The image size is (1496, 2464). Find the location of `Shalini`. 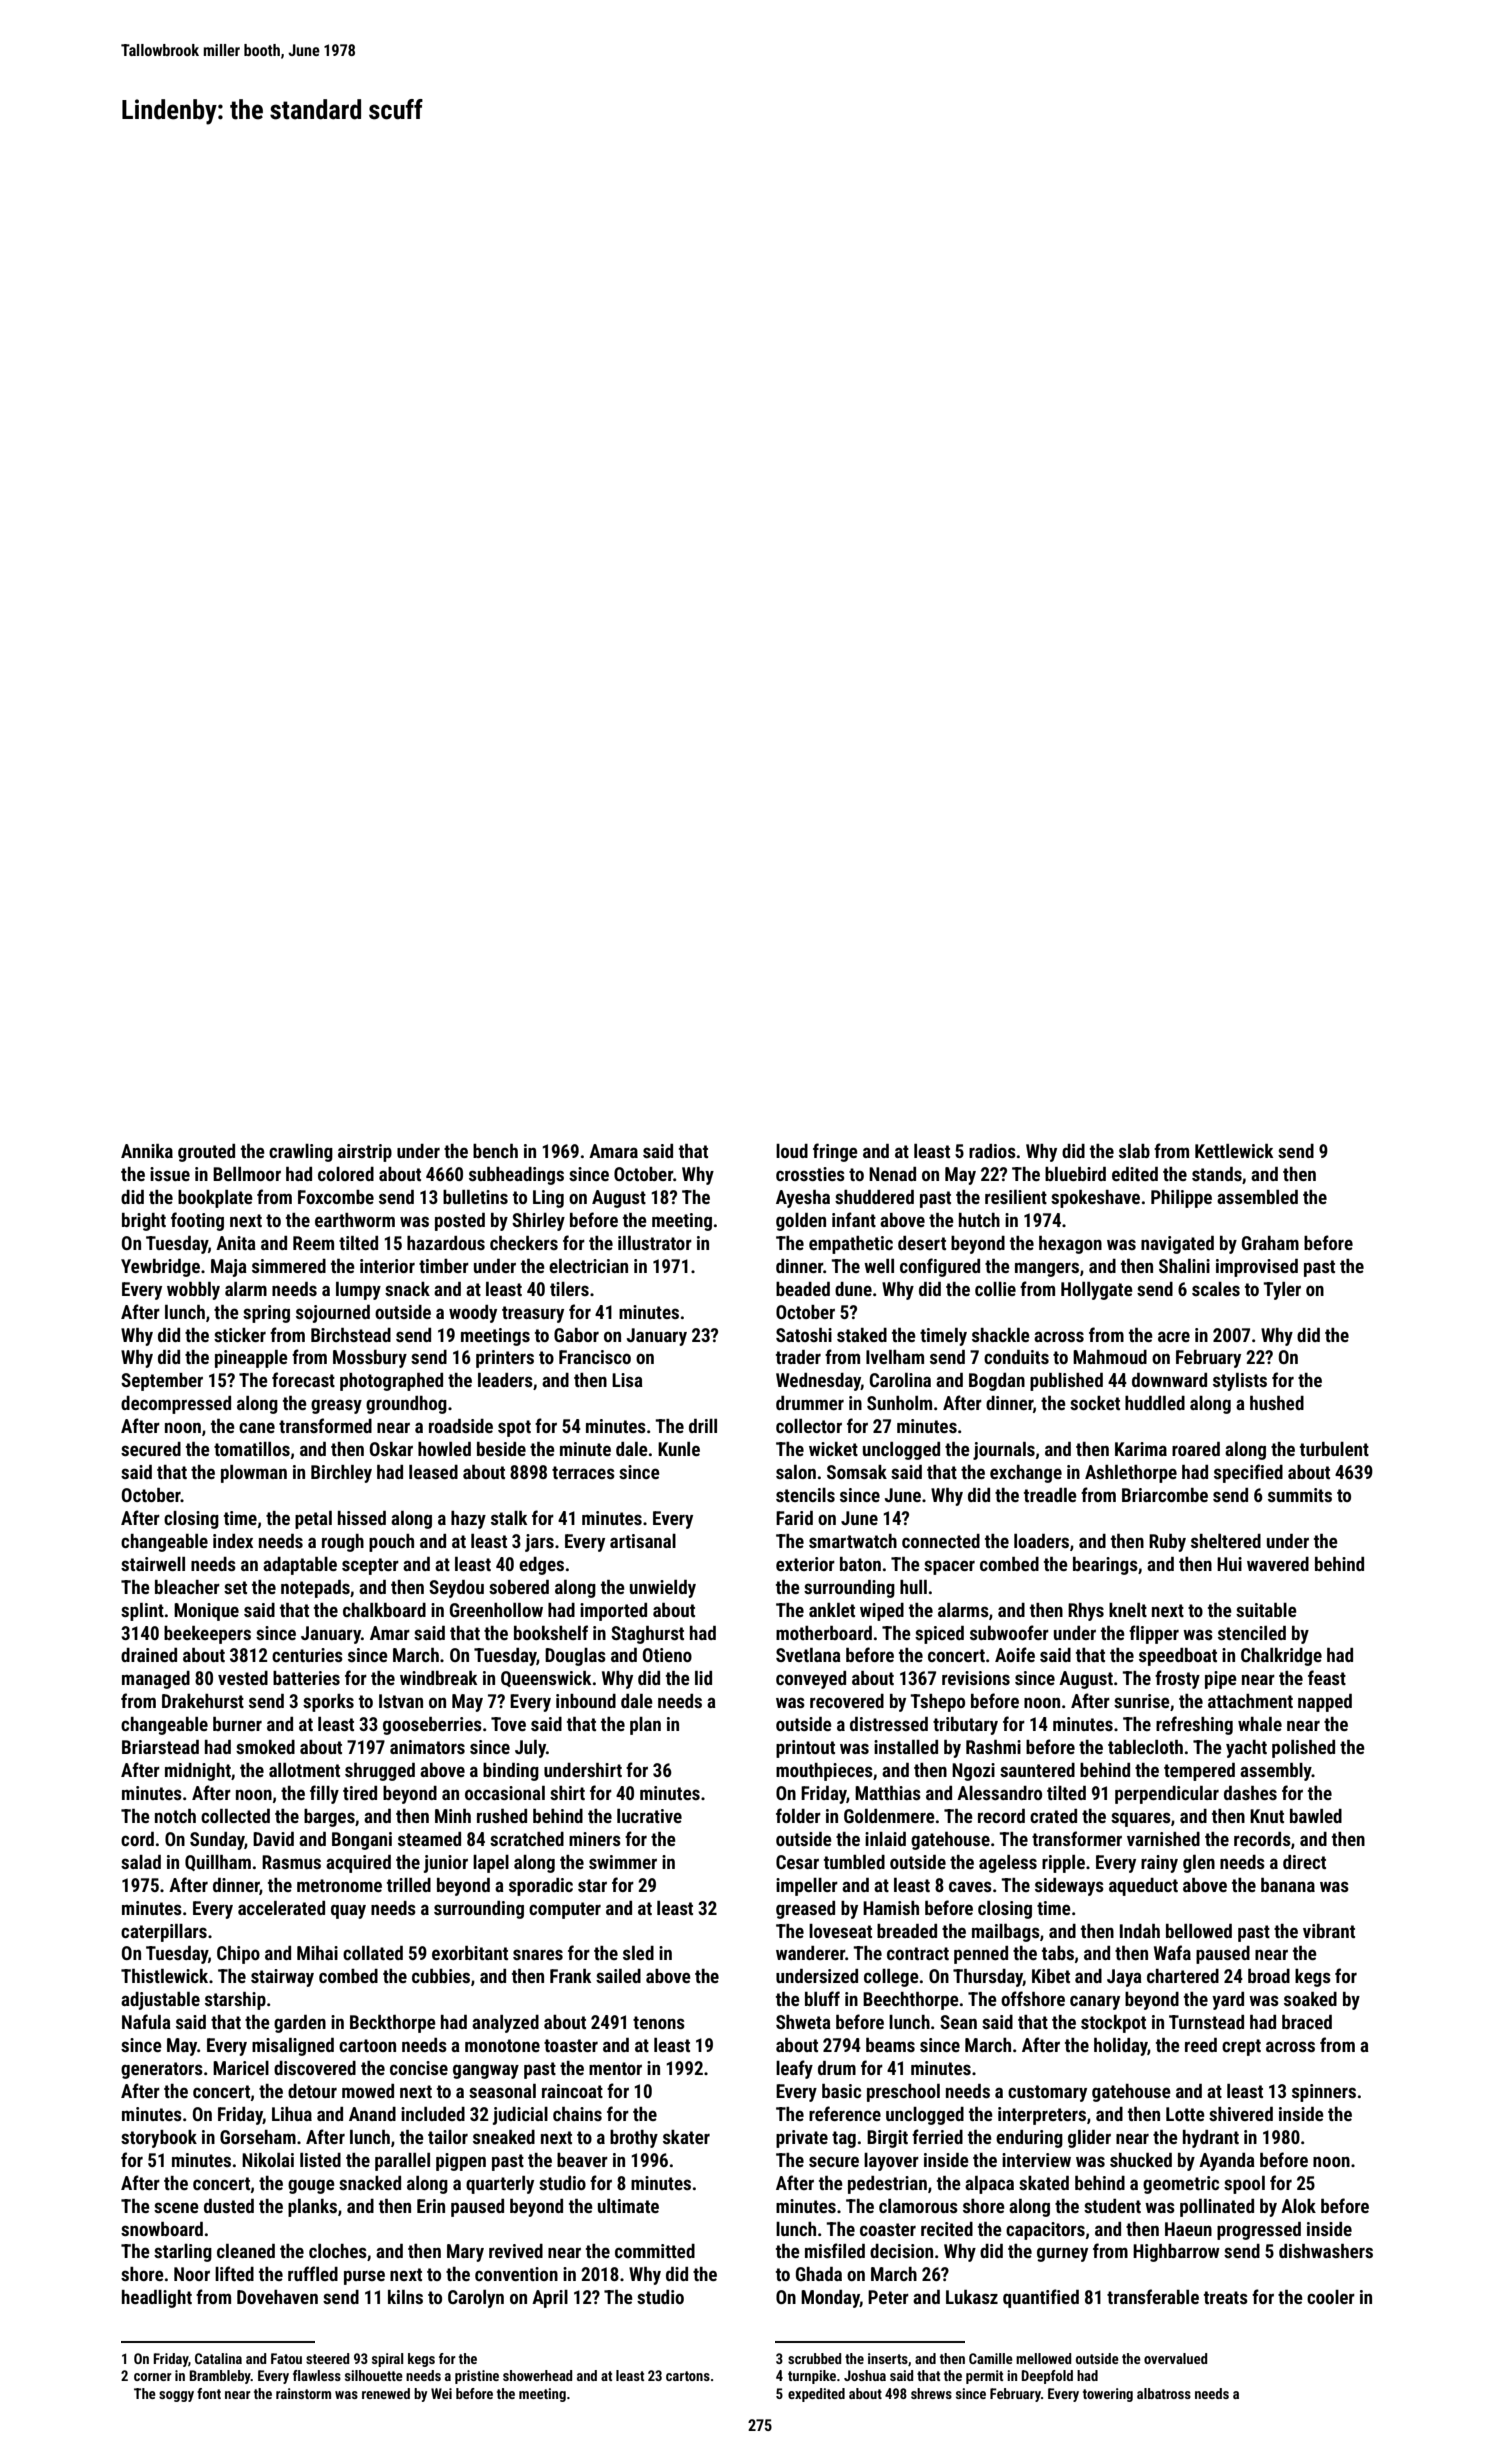

Shalini is located at coordinates (1184, 1266).
